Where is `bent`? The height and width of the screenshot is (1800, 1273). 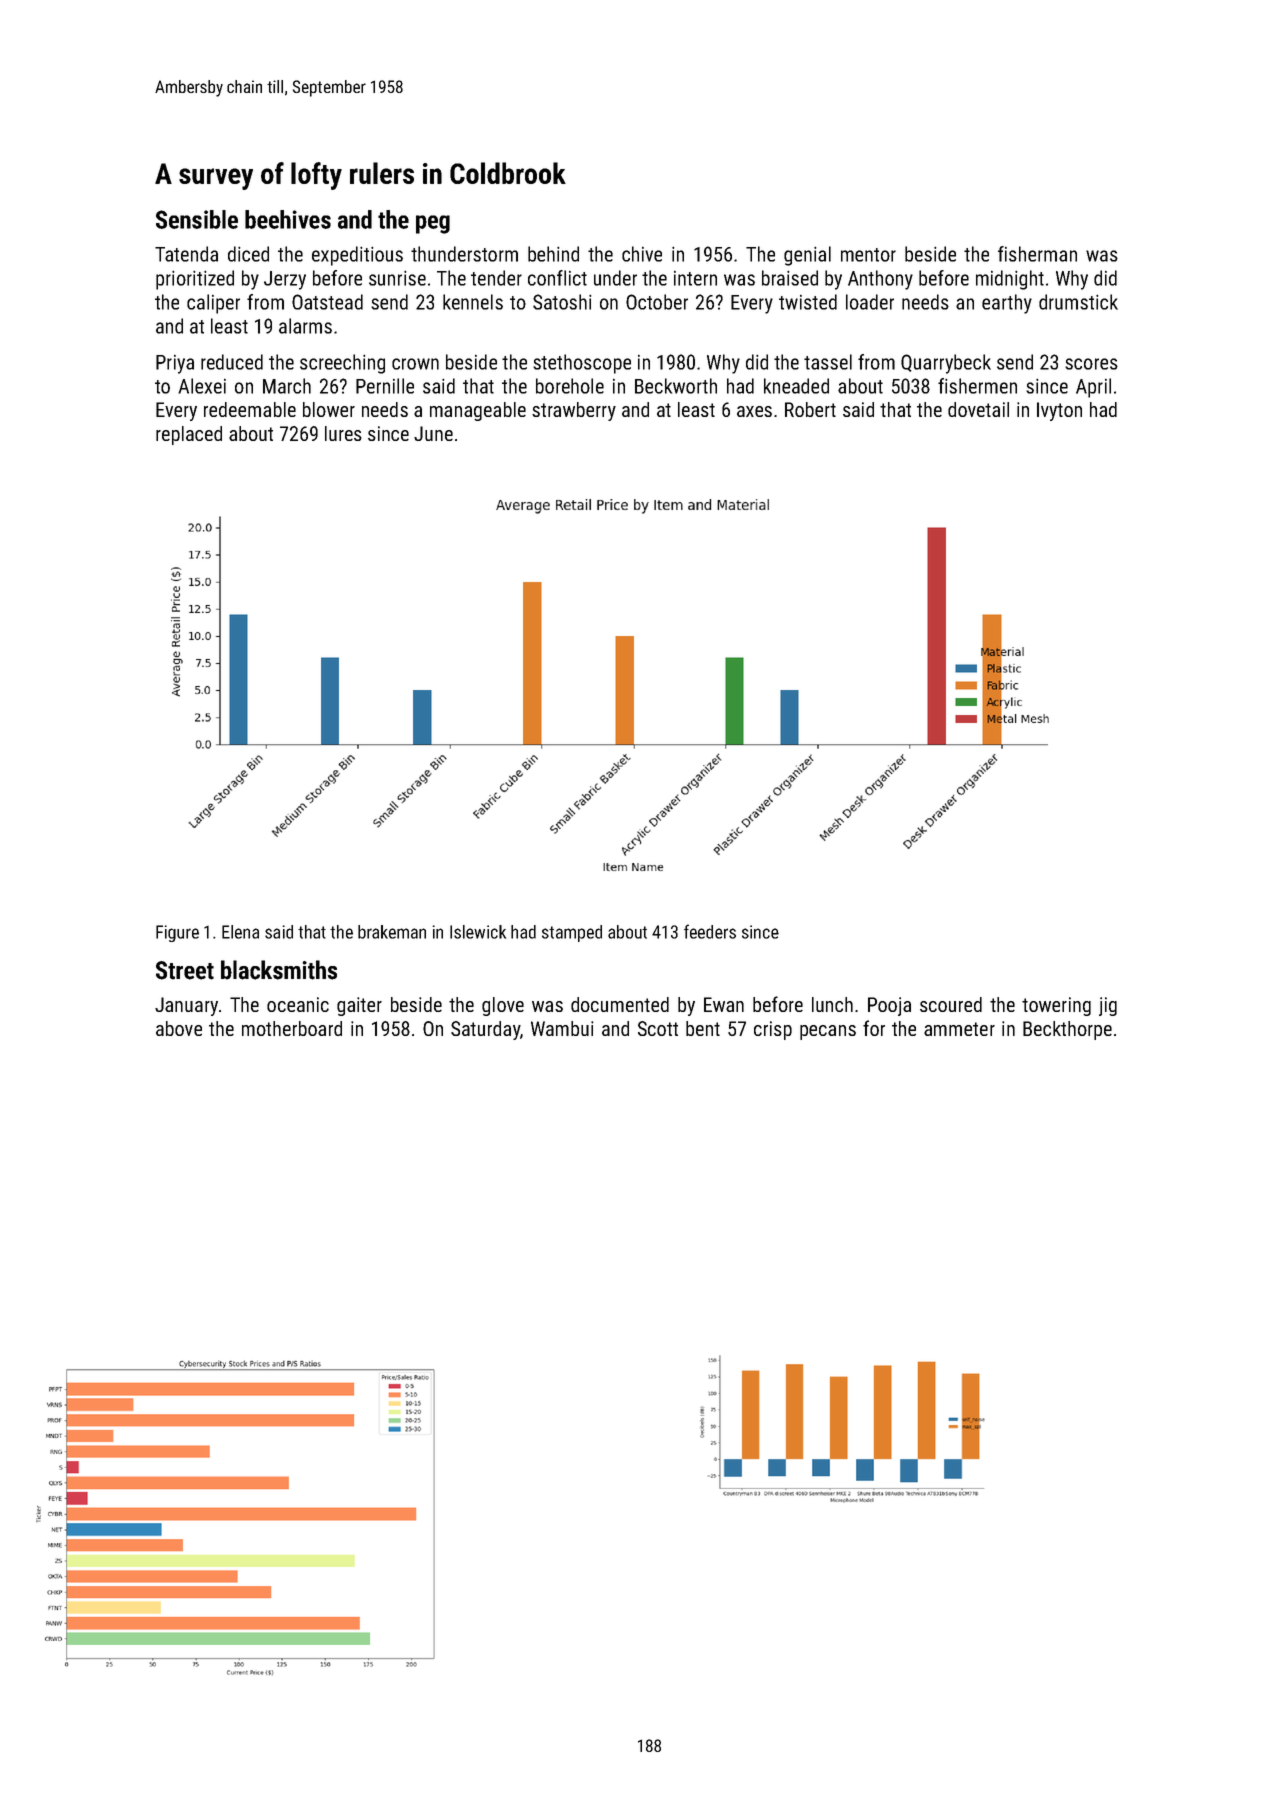
bent is located at coordinates (703, 1028).
